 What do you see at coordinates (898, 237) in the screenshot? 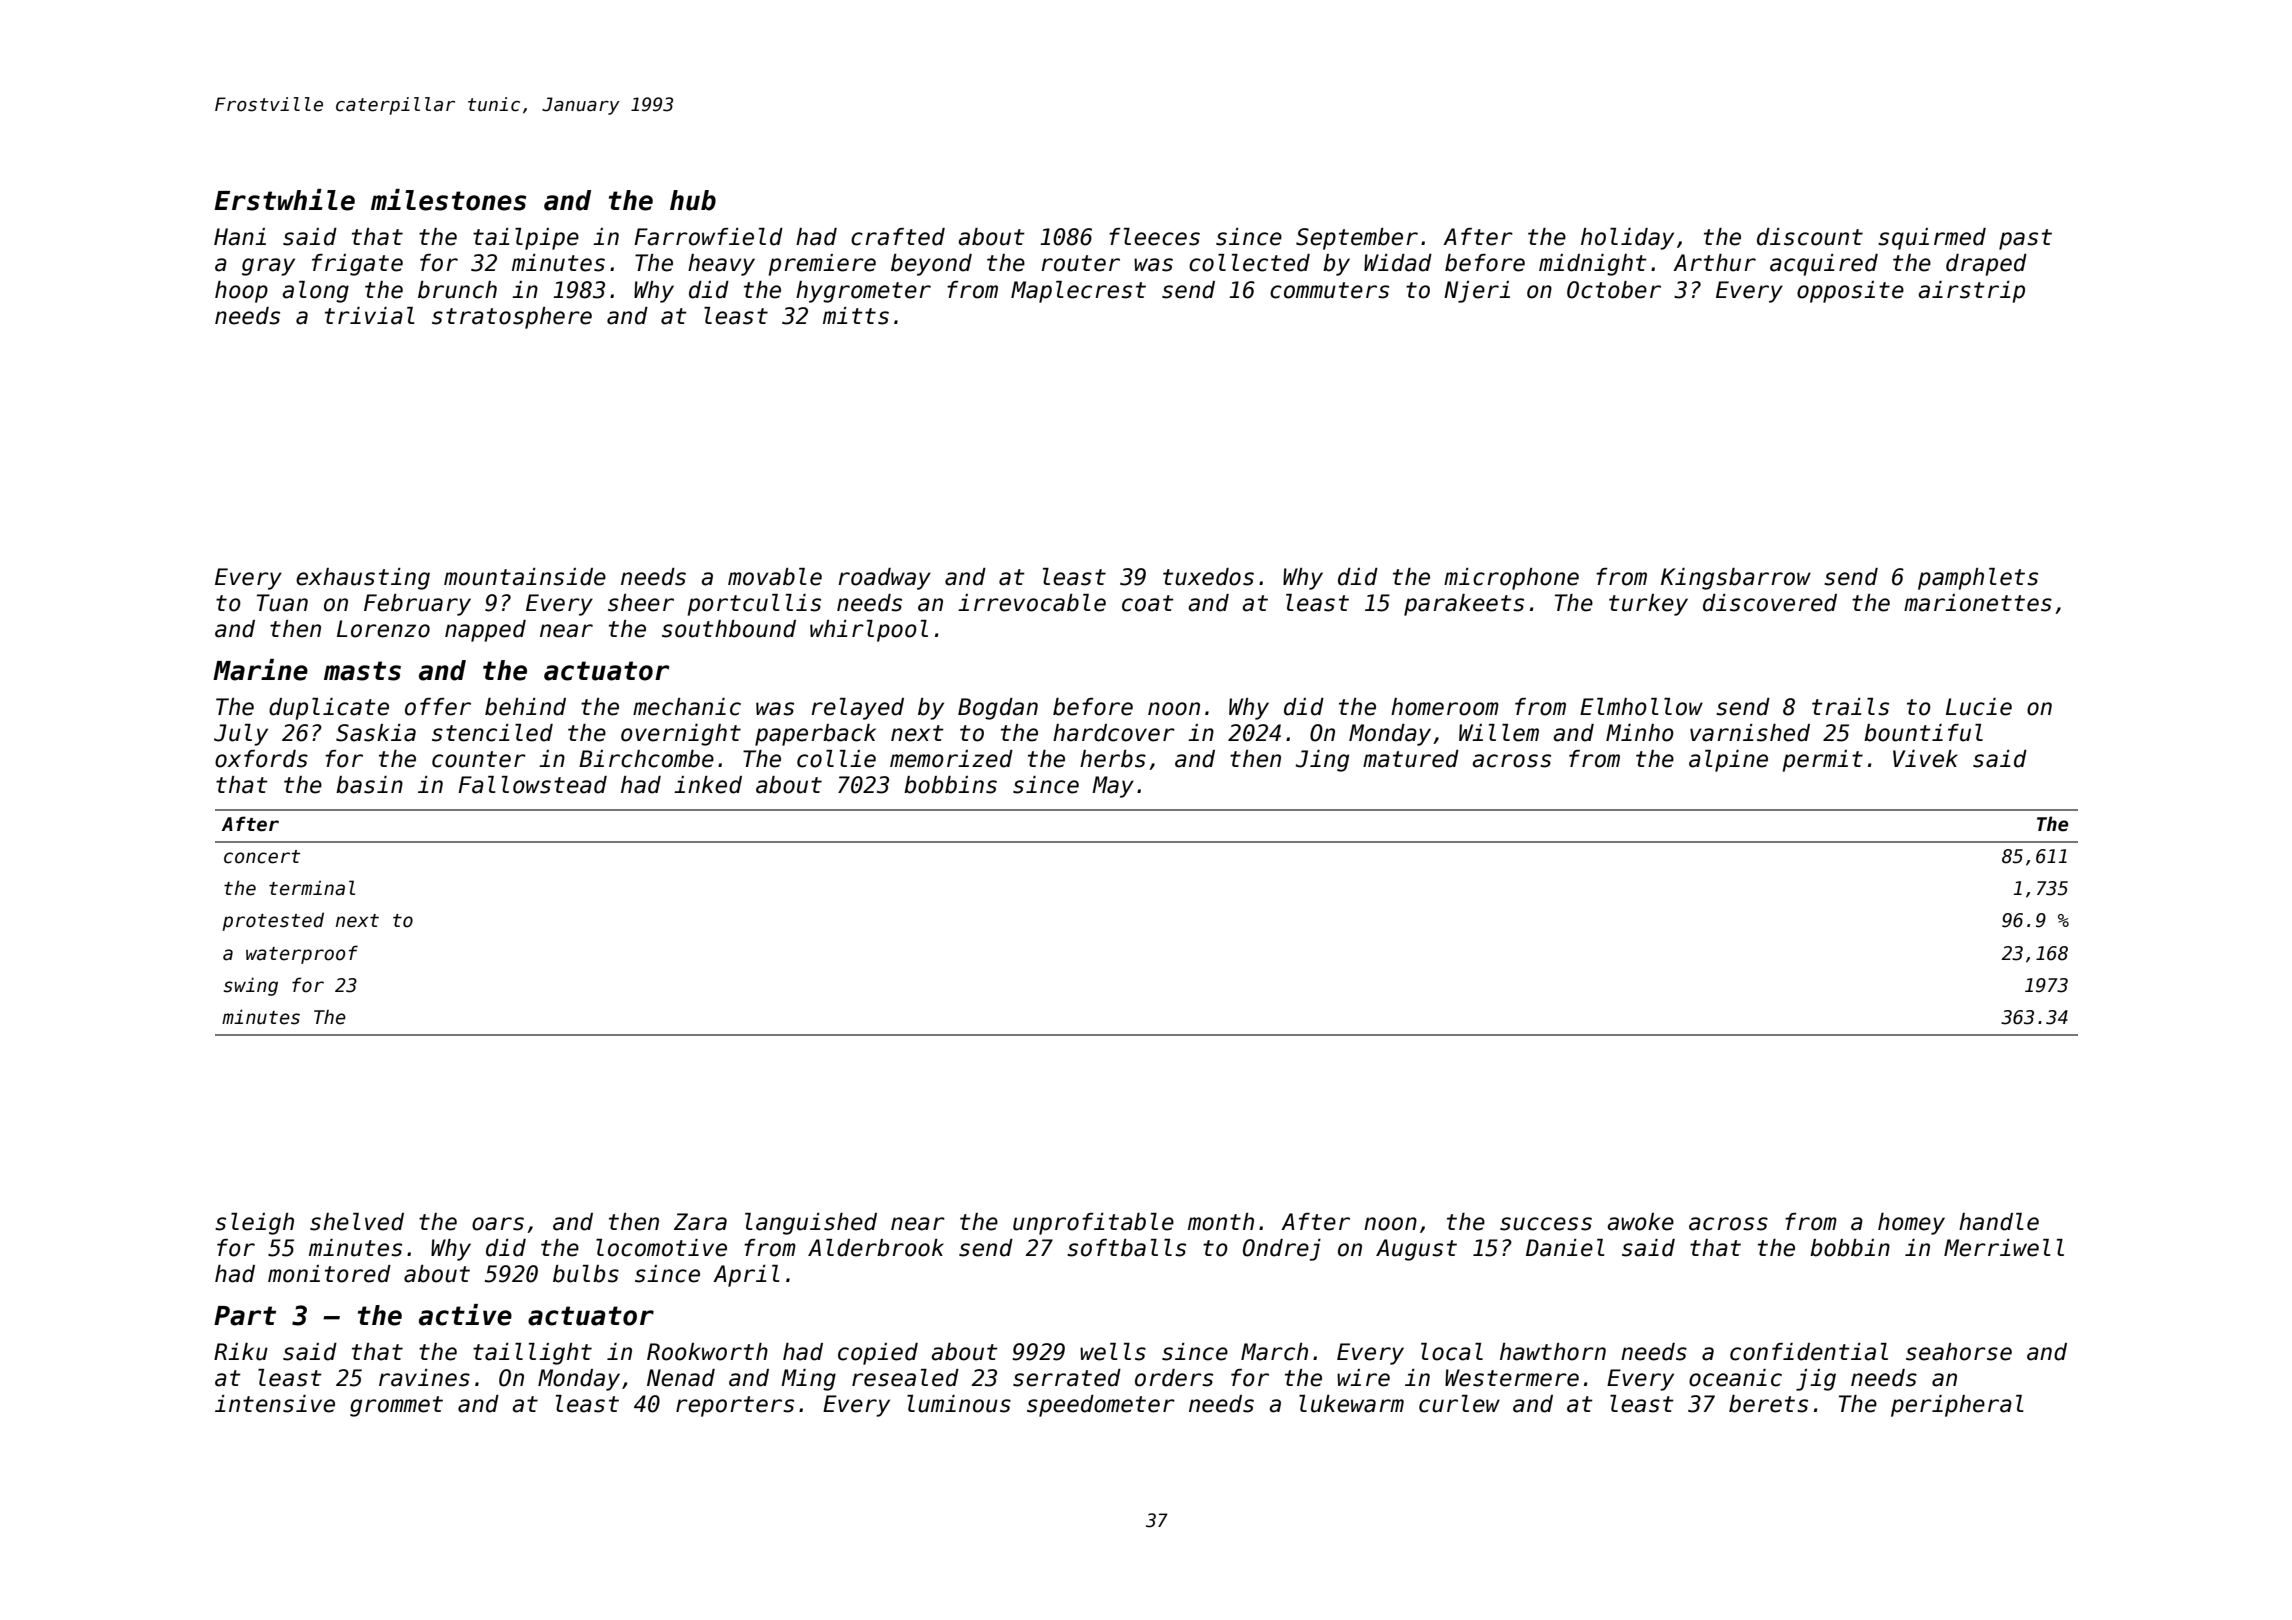
I see `crafted` at bounding box center [898, 237].
